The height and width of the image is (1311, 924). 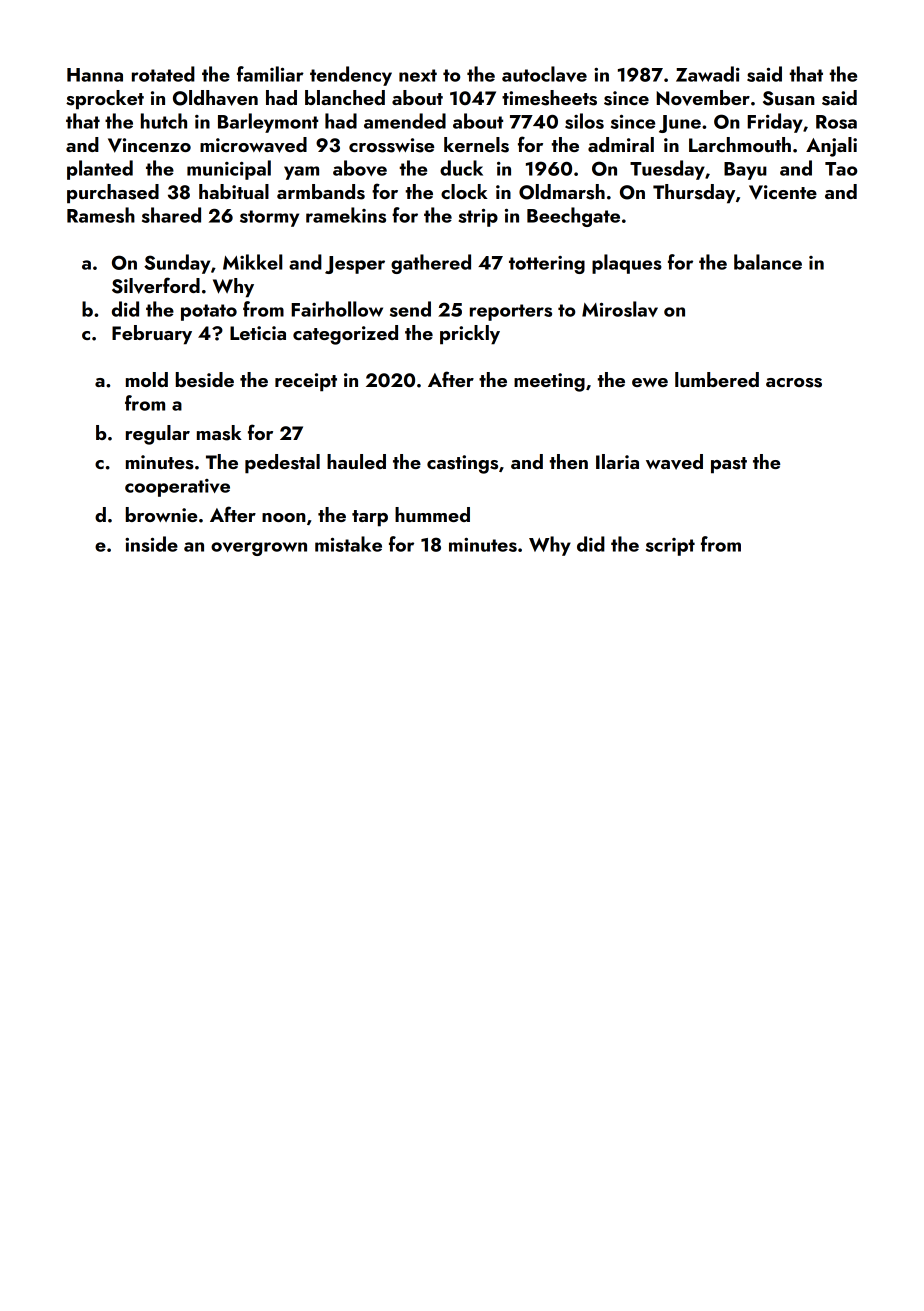 I want to click on Mikkel, so click(x=252, y=262).
